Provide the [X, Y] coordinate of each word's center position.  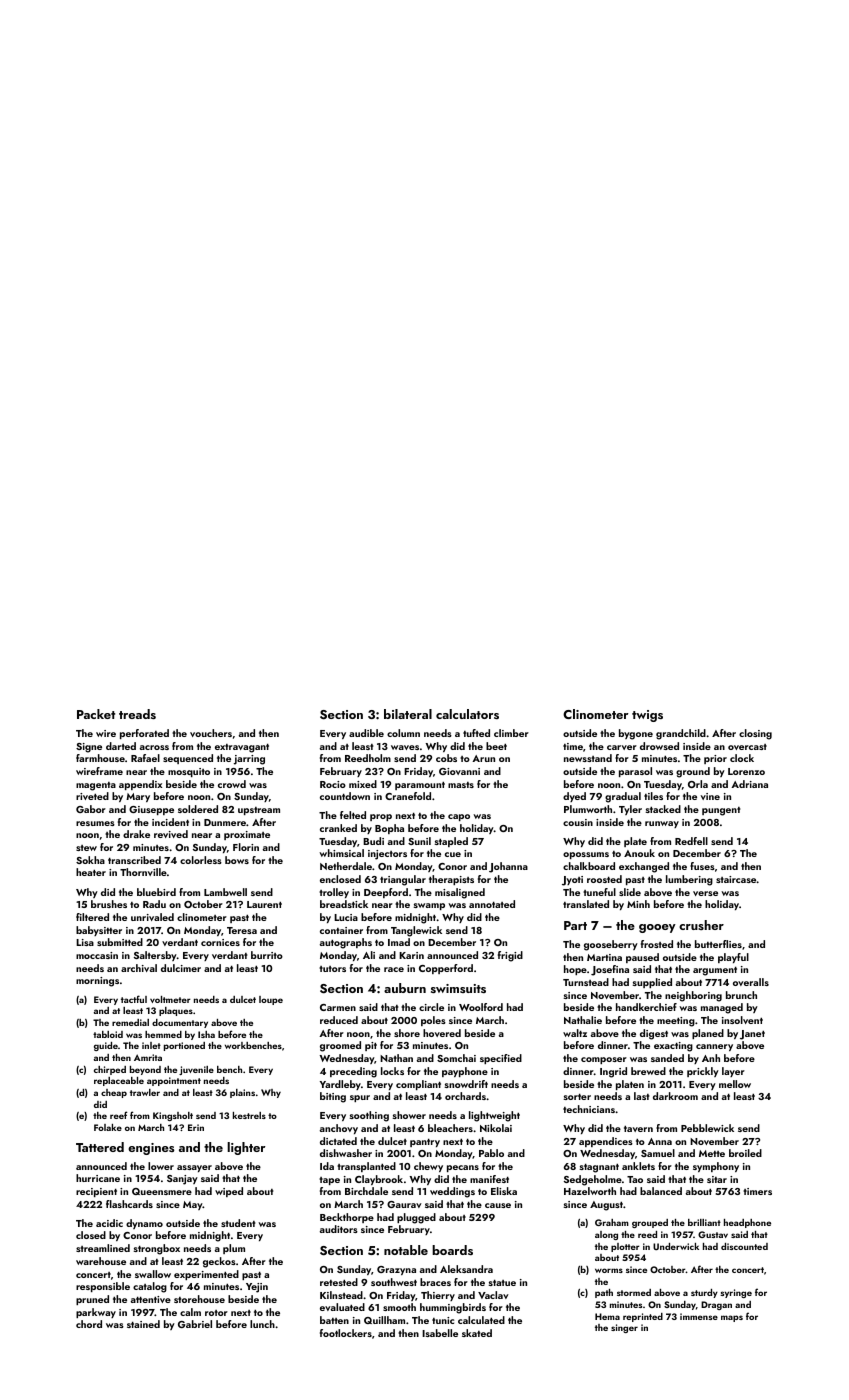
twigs [647, 716]
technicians [589, 1109]
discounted [744, 1246]
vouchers [211, 733]
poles [433, 1021]
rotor [216, 1313]
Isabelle [440, 1333]
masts [461, 785]
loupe [271, 1000]
